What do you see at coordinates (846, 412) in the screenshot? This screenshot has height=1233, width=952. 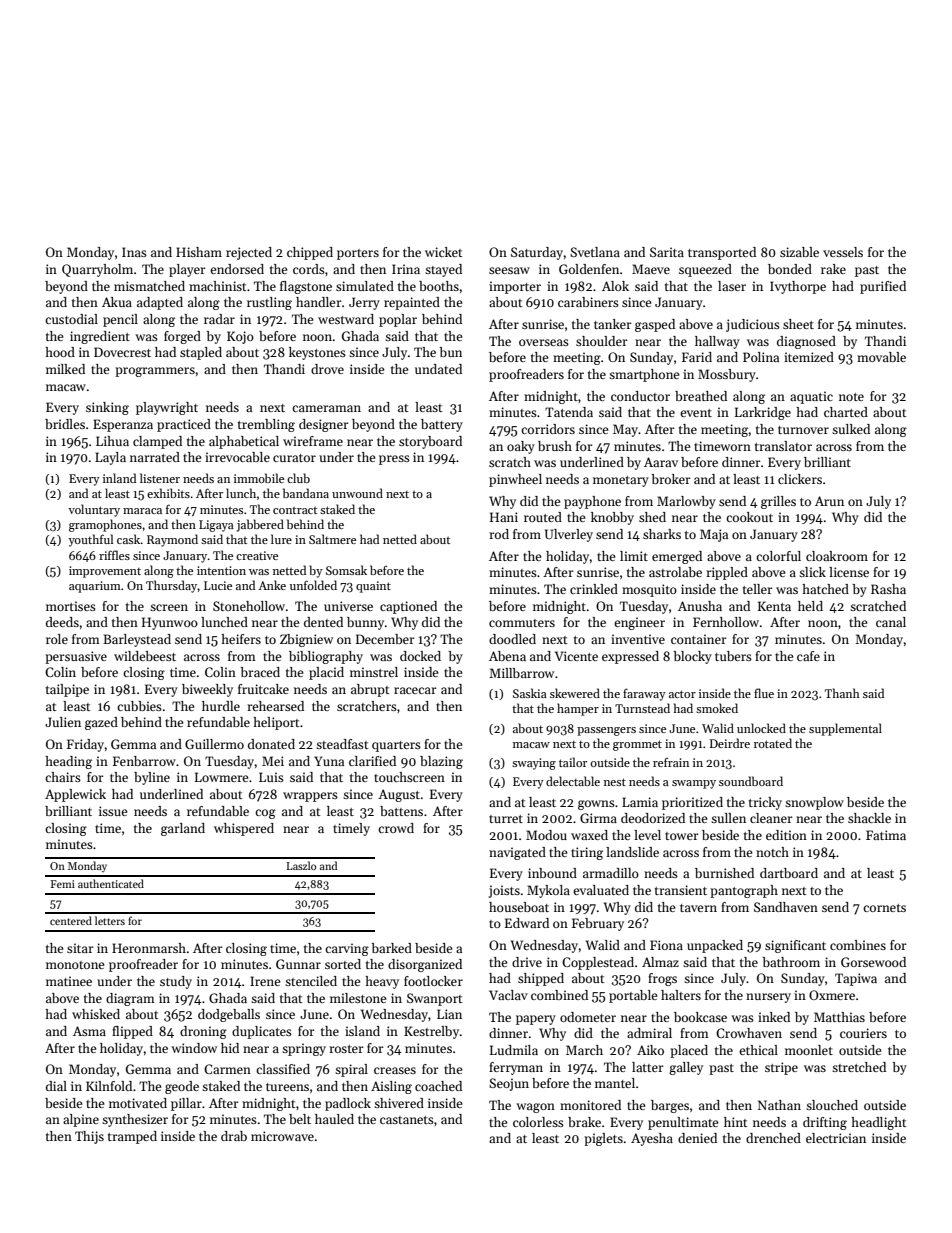 I see `charted` at bounding box center [846, 412].
